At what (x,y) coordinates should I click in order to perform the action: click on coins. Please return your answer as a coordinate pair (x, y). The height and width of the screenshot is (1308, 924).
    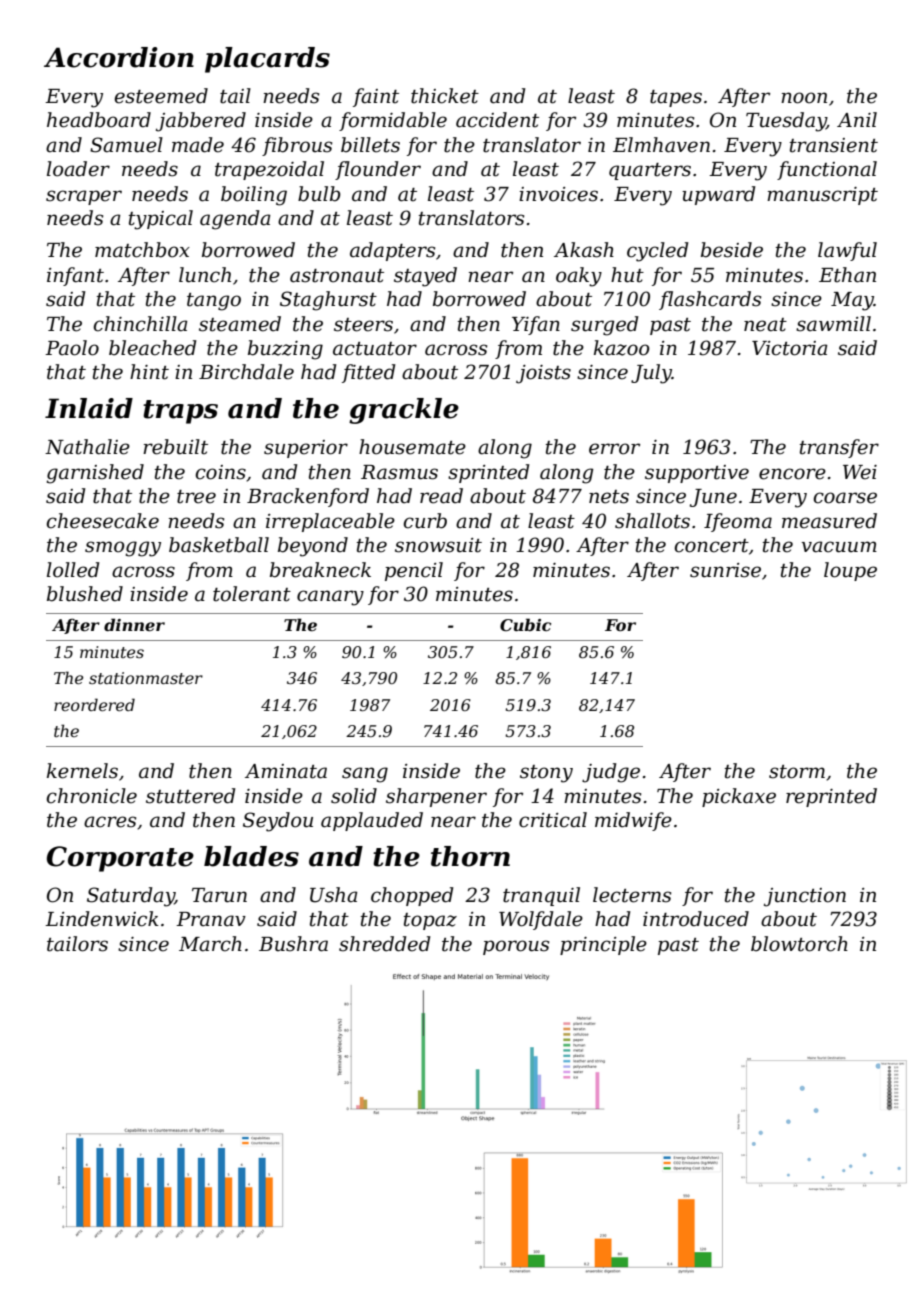
    Looking at the image, I should click on (220, 472).
